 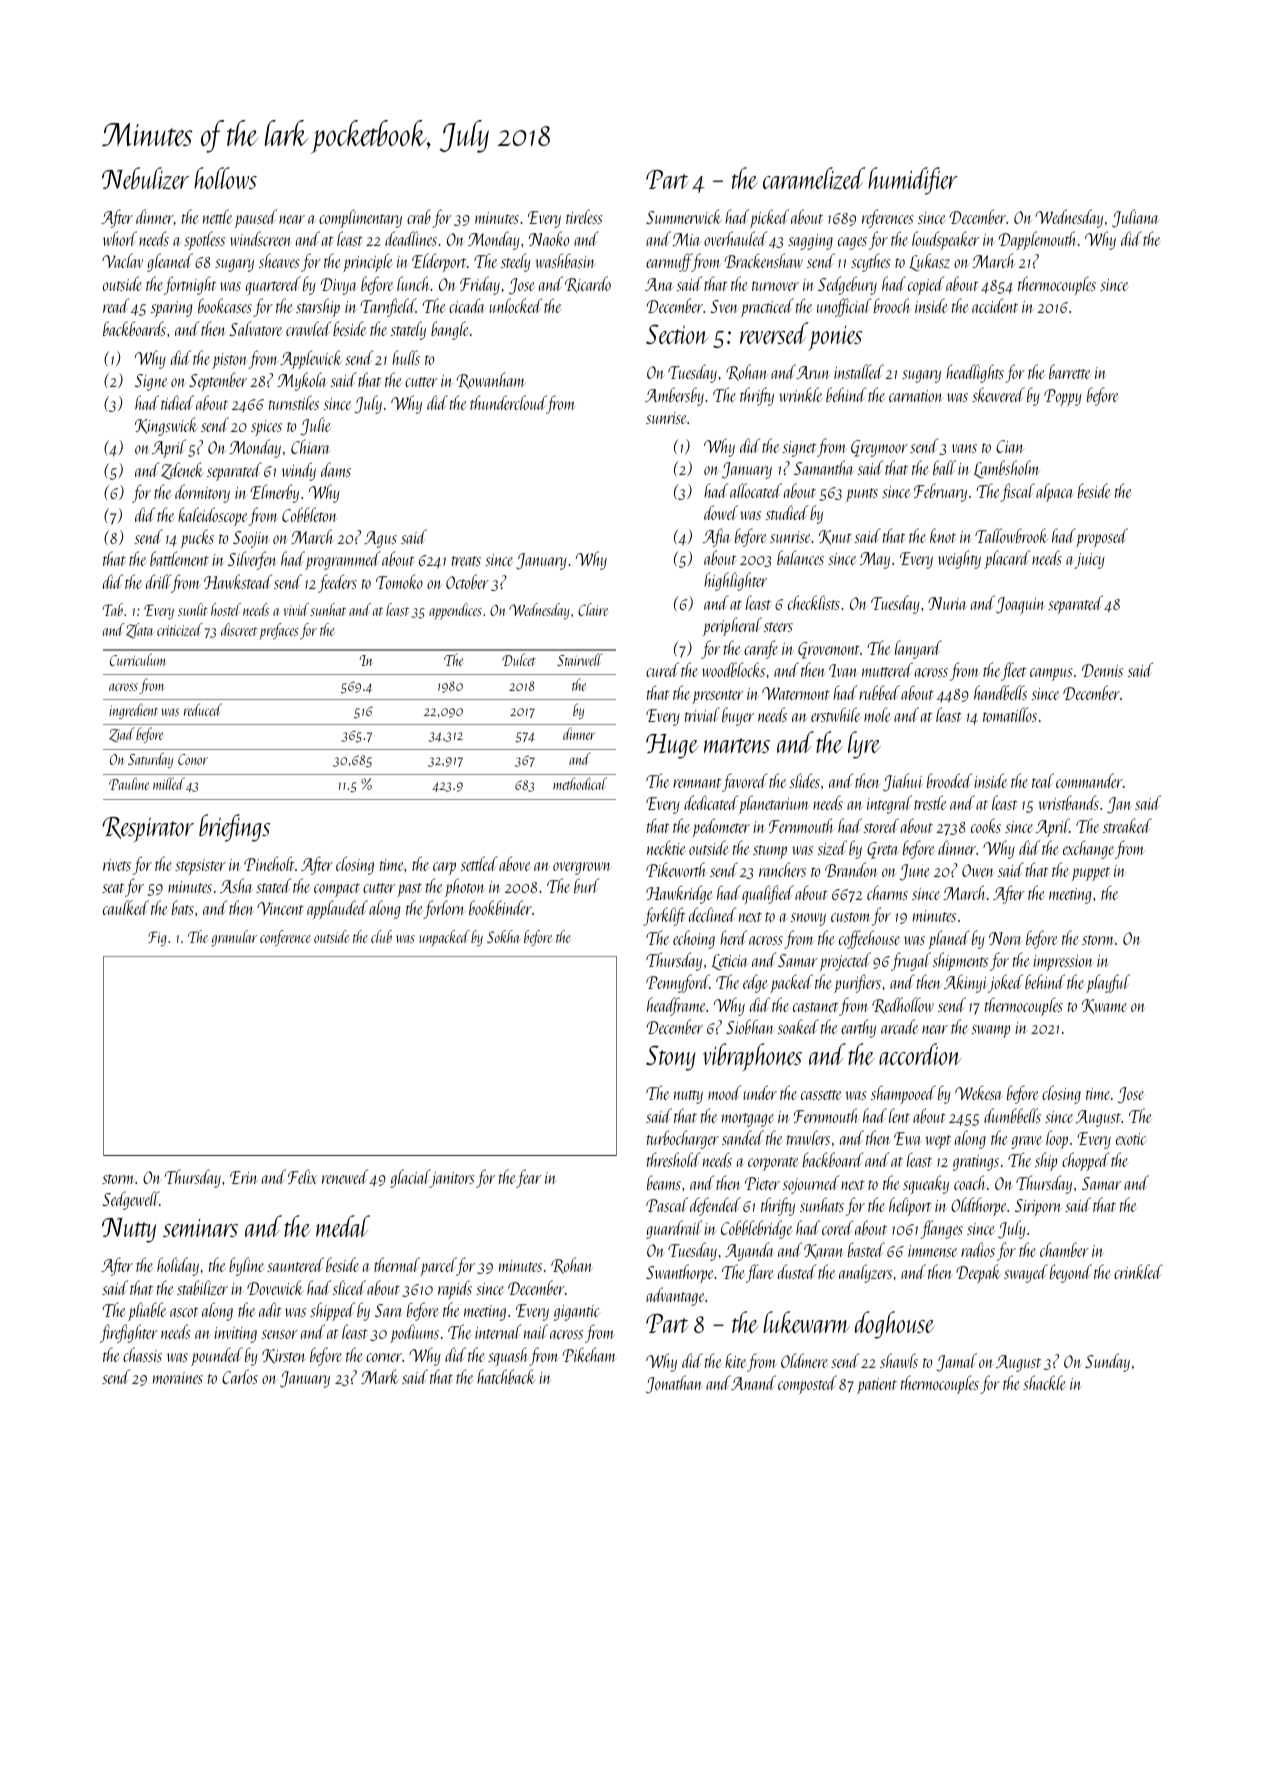 What do you see at coordinates (940, 492) in the screenshot?
I see `February` at bounding box center [940, 492].
